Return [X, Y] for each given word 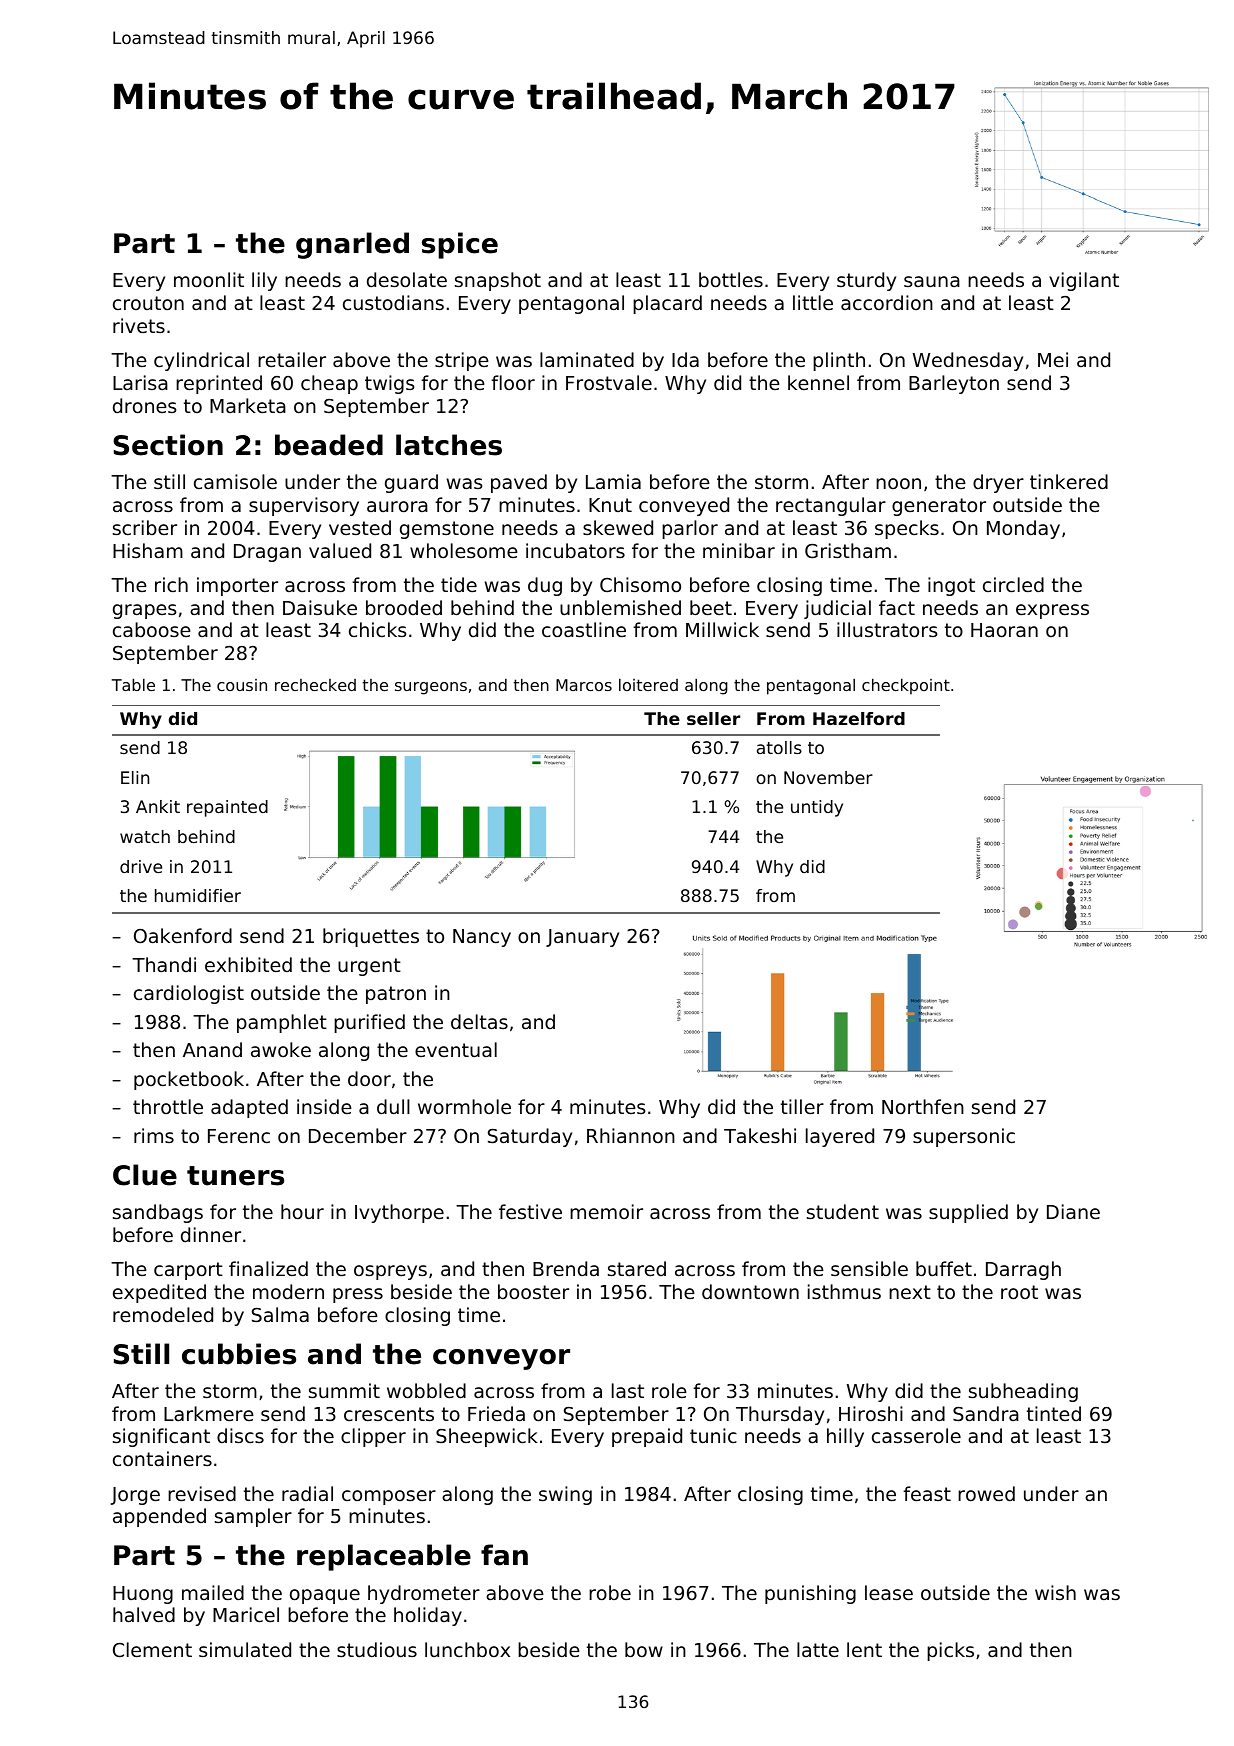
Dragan [267, 553]
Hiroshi [871, 1413]
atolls [779, 747]
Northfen [923, 1106]
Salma [280, 1314]
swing [565, 1495]
